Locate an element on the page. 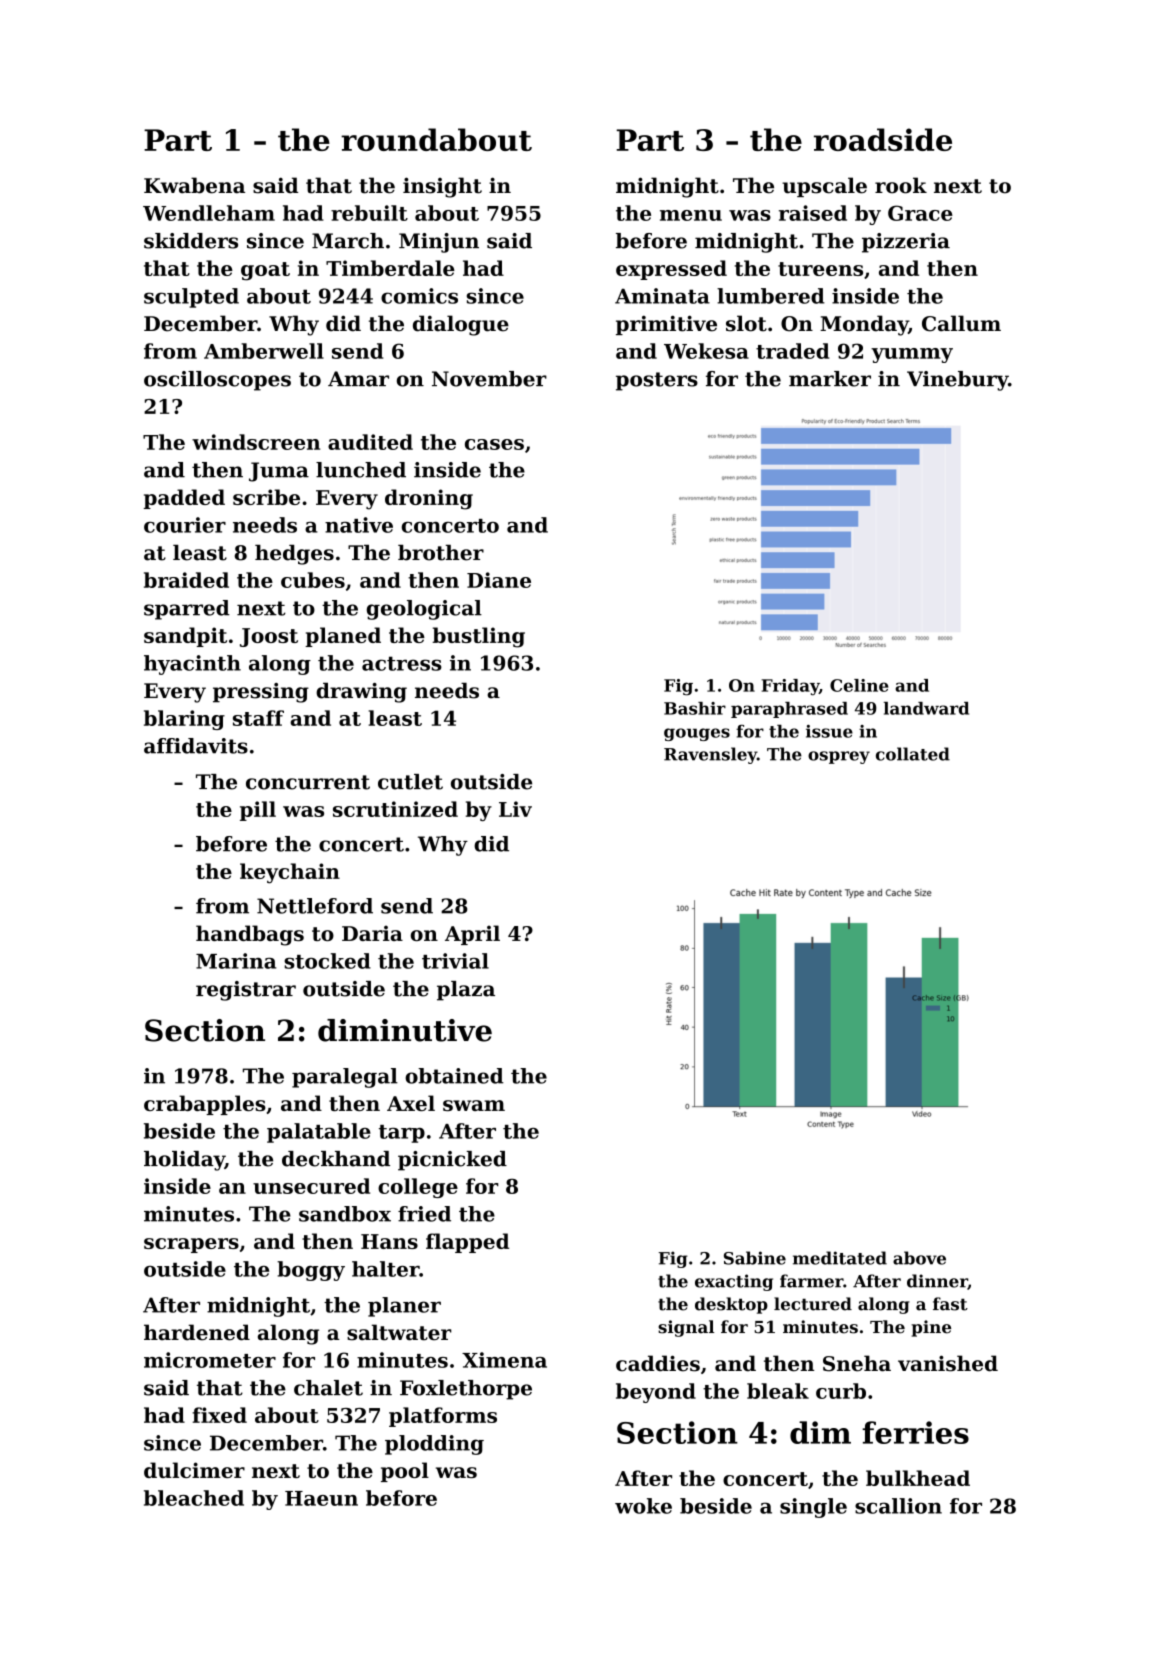  Celine is located at coordinates (859, 685).
